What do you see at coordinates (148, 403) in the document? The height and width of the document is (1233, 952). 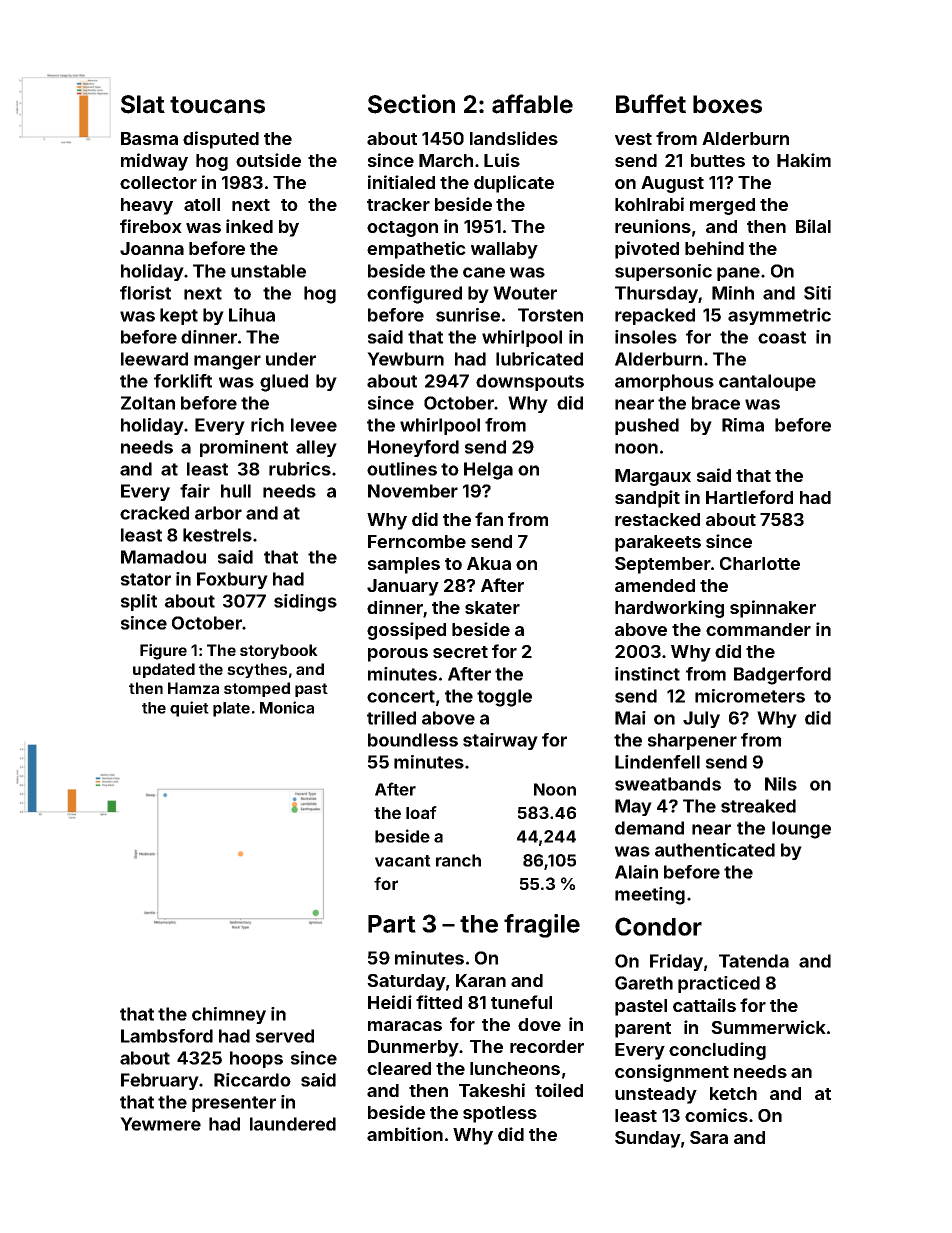 I see `Zoltan` at bounding box center [148, 403].
